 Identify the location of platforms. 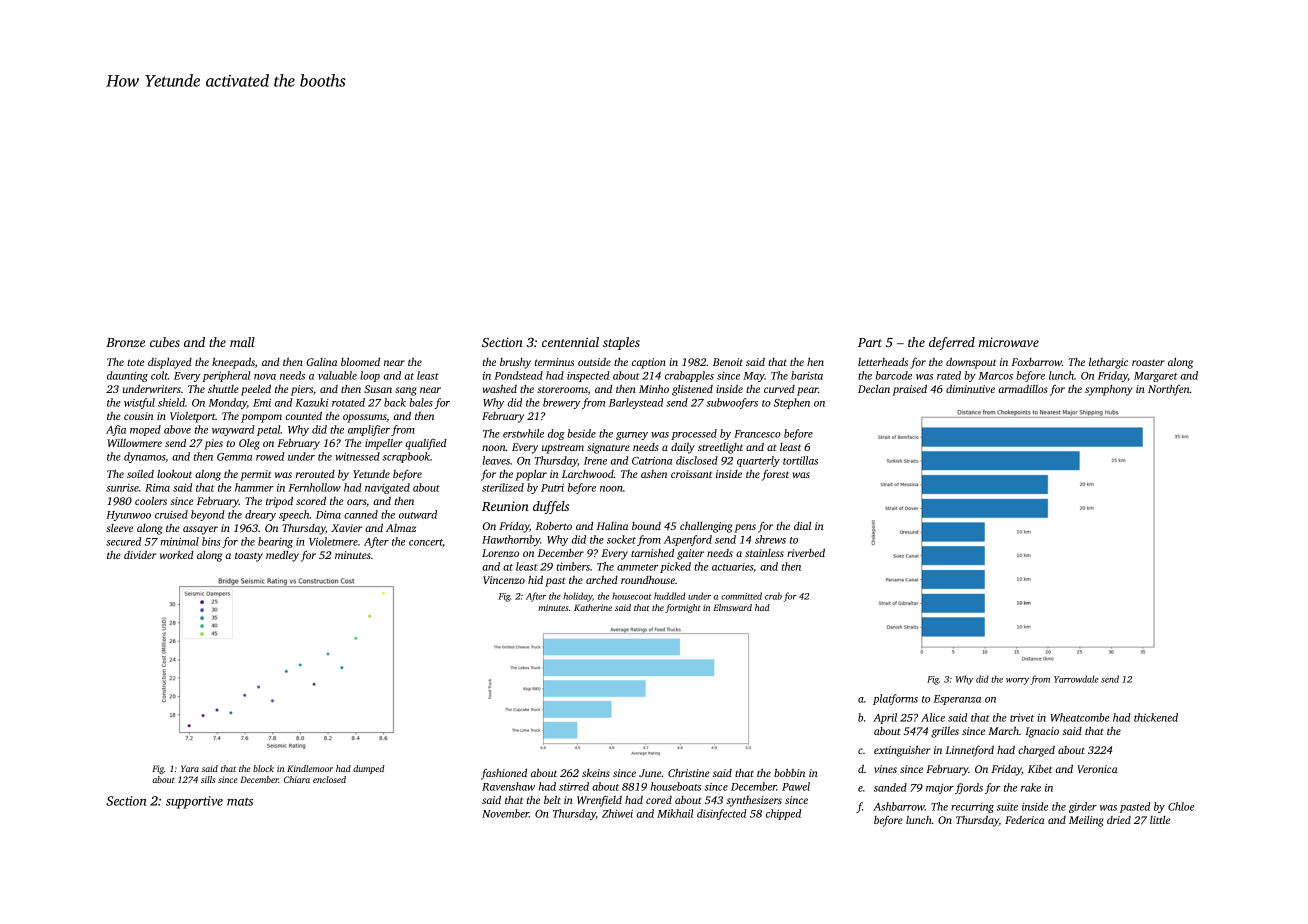
(895, 699).
